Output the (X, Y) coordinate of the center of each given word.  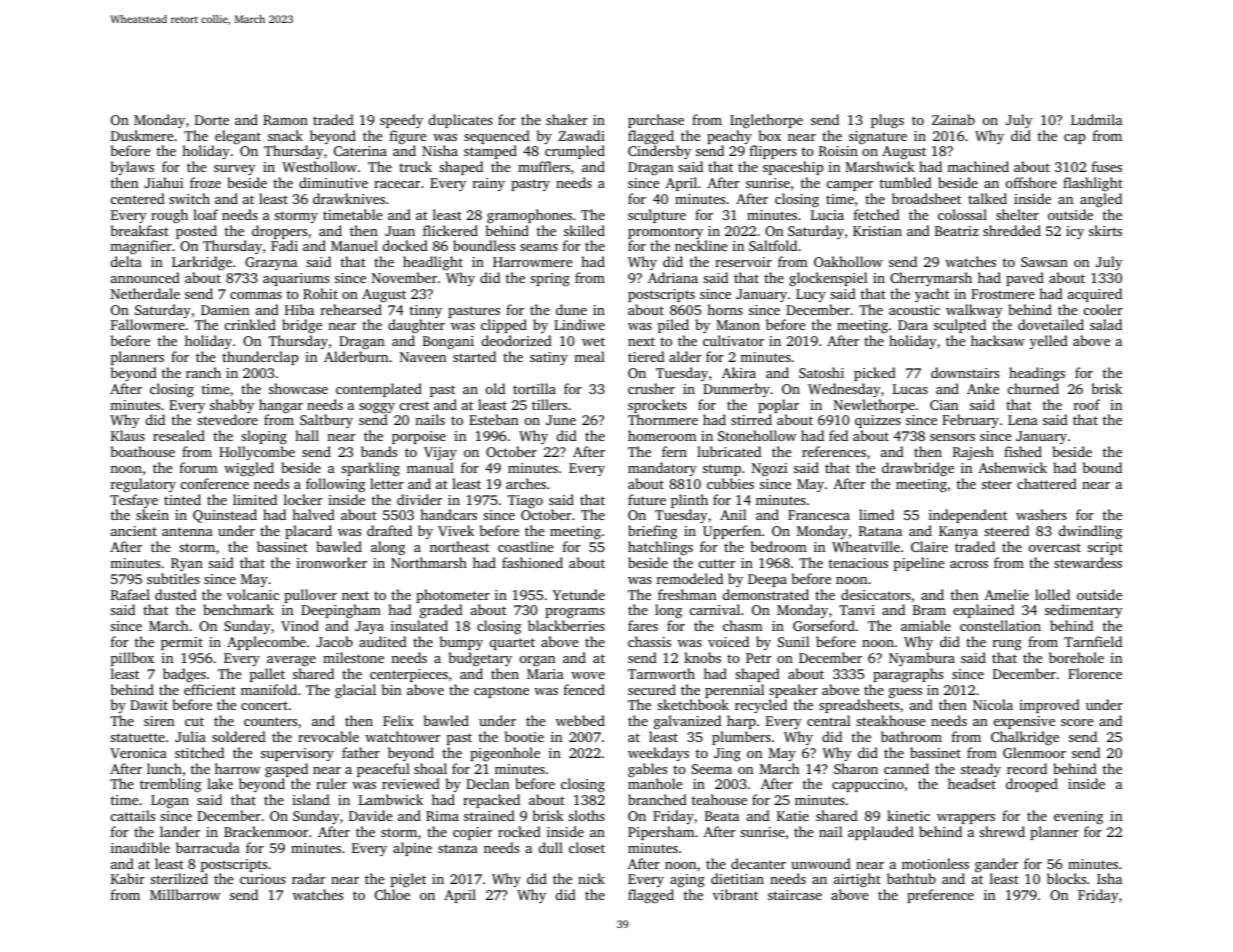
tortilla (534, 388)
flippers (773, 152)
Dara (913, 325)
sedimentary (1084, 611)
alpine (412, 849)
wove (588, 675)
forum (198, 467)
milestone (353, 657)
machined (978, 166)
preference (940, 896)
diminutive (333, 182)
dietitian (737, 878)
